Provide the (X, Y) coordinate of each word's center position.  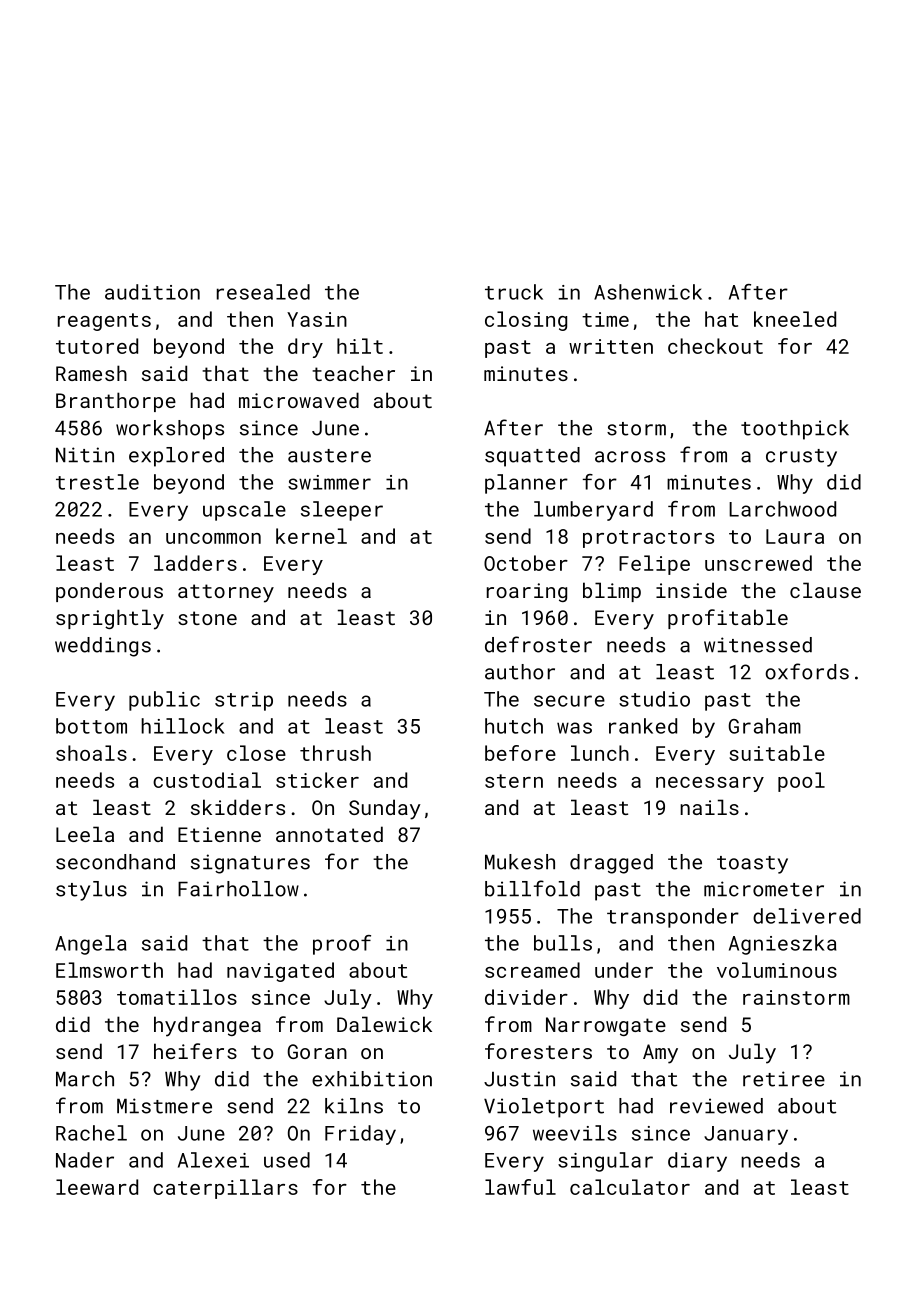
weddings (103, 647)
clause (825, 590)
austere (329, 456)
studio (654, 699)
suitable (777, 753)
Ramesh (91, 373)
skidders (238, 807)
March (85, 1079)
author (520, 672)
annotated (329, 834)
